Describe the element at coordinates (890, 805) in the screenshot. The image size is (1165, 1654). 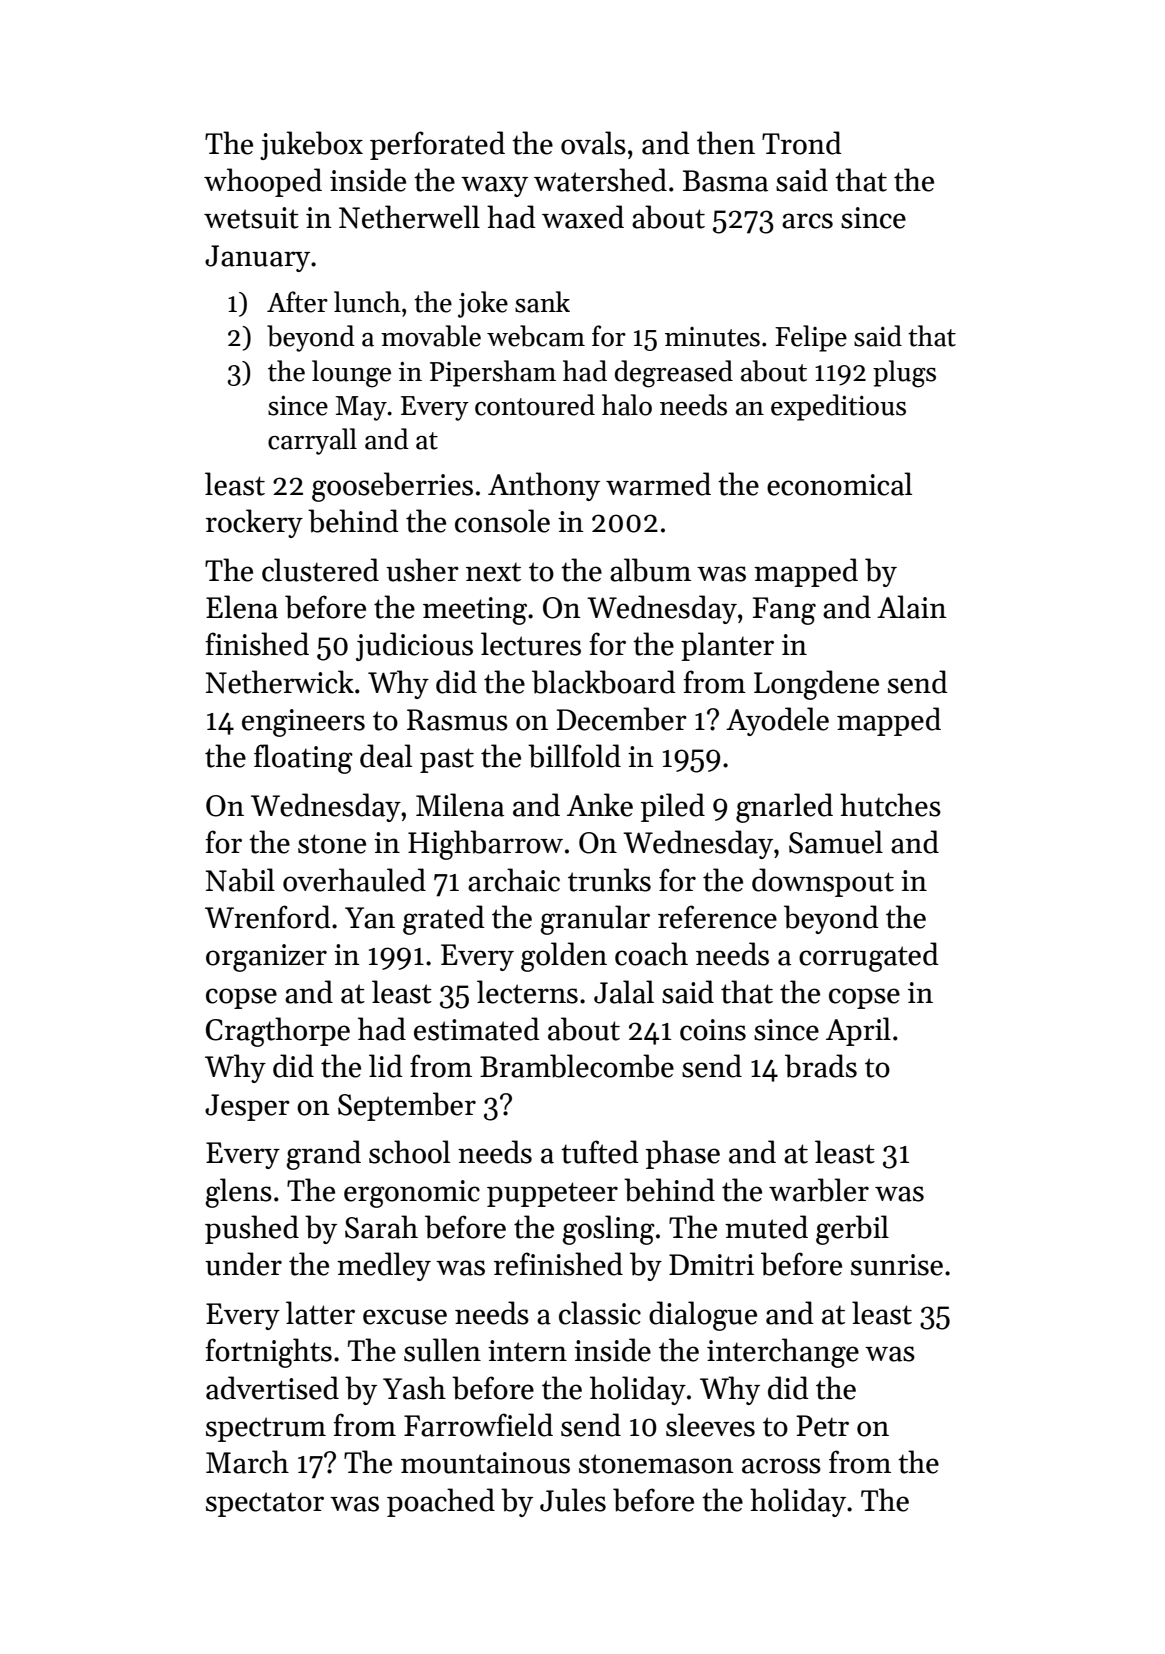
I see `hutches` at that location.
